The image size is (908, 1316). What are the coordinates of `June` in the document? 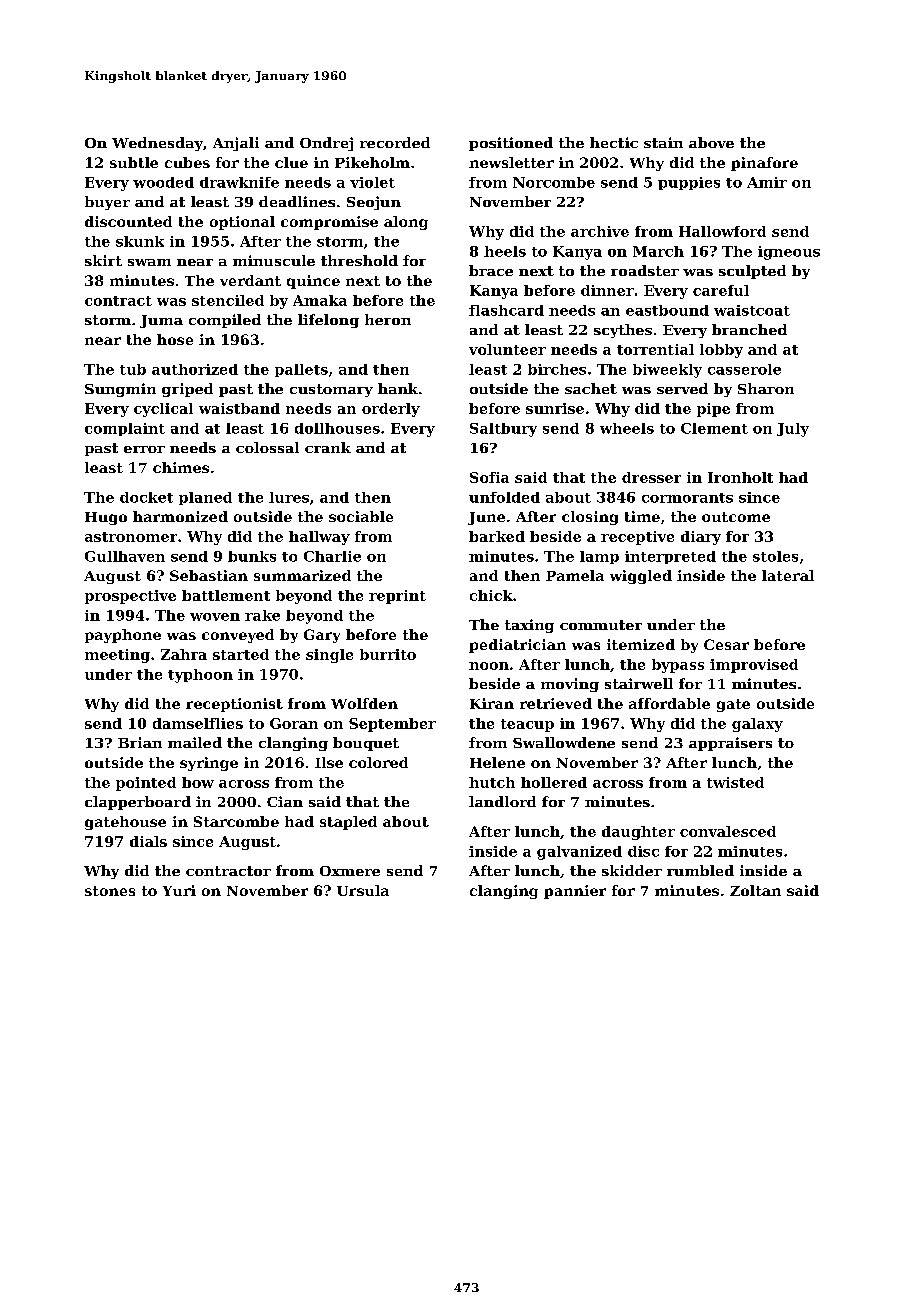 It's located at (486, 518).
